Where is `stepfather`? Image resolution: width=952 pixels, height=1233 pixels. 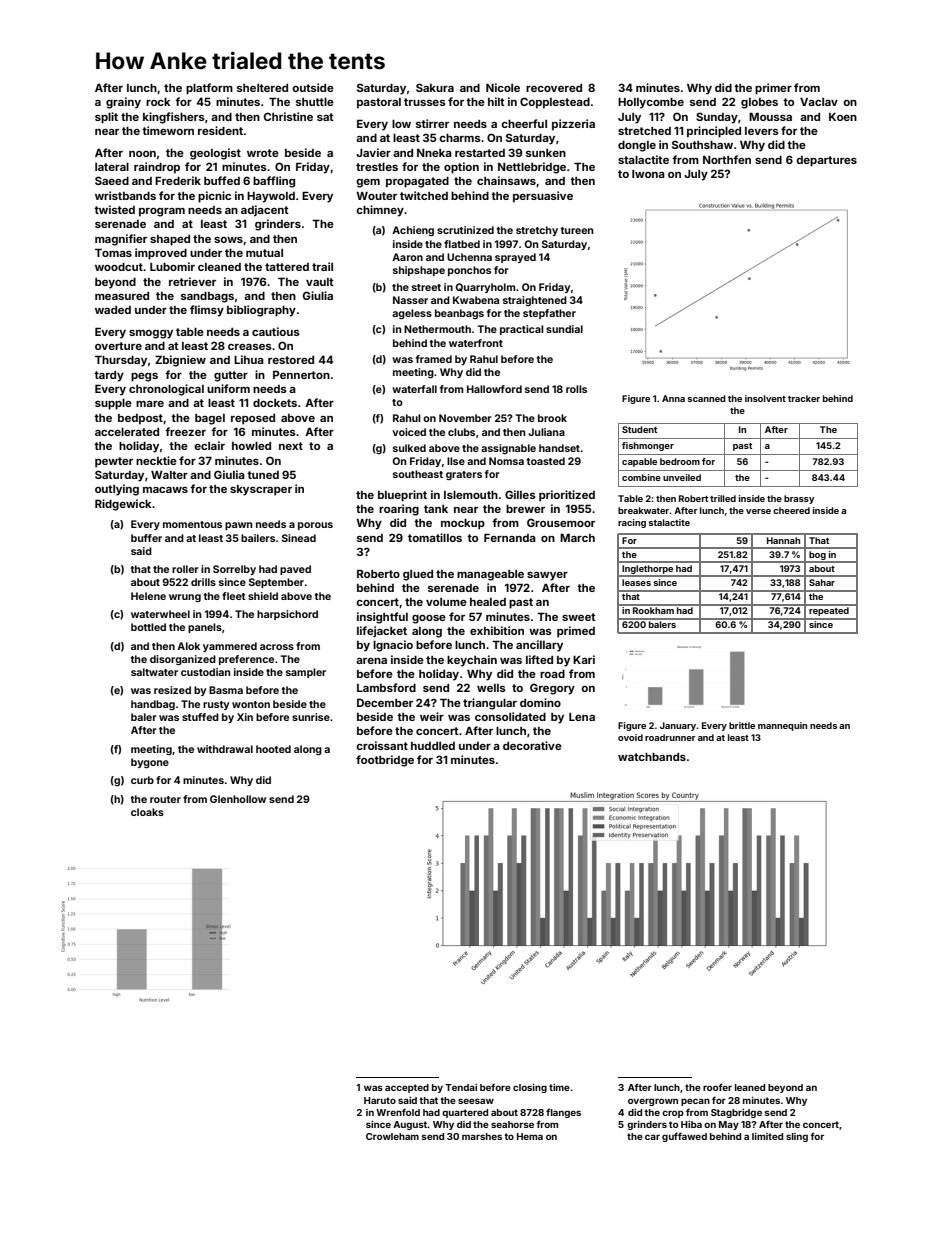
stepfather is located at coordinates (549, 314).
